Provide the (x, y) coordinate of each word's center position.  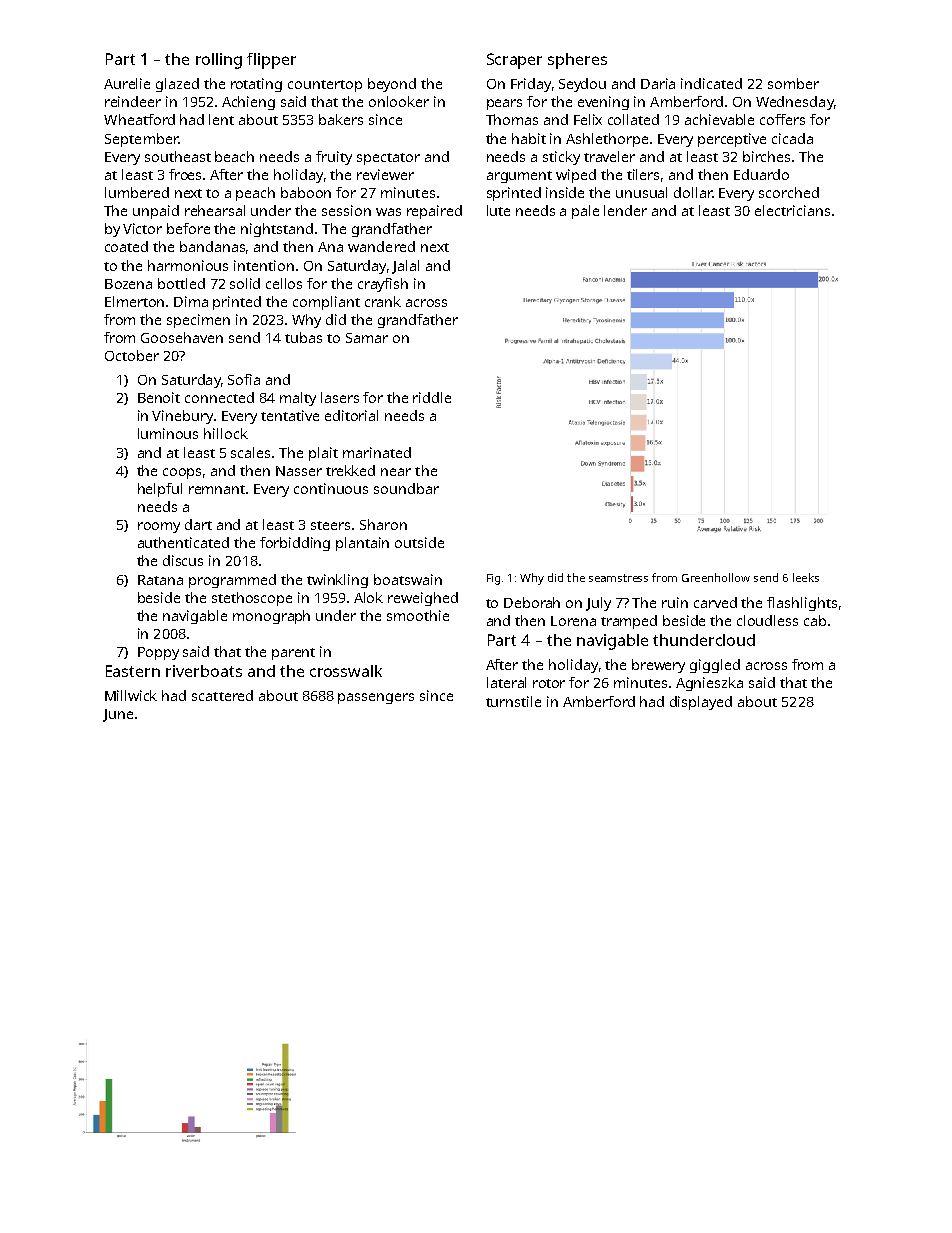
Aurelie (127, 83)
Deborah (532, 602)
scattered (222, 695)
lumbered (137, 192)
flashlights (802, 604)
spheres (577, 61)
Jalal (405, 267)
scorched (789, 192)
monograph (271, 617)
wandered (381, 246)
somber (793, 83)
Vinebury (182, 417)
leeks (806, 577)
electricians (792, 210)
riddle (432, 397)
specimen (198, 321)
